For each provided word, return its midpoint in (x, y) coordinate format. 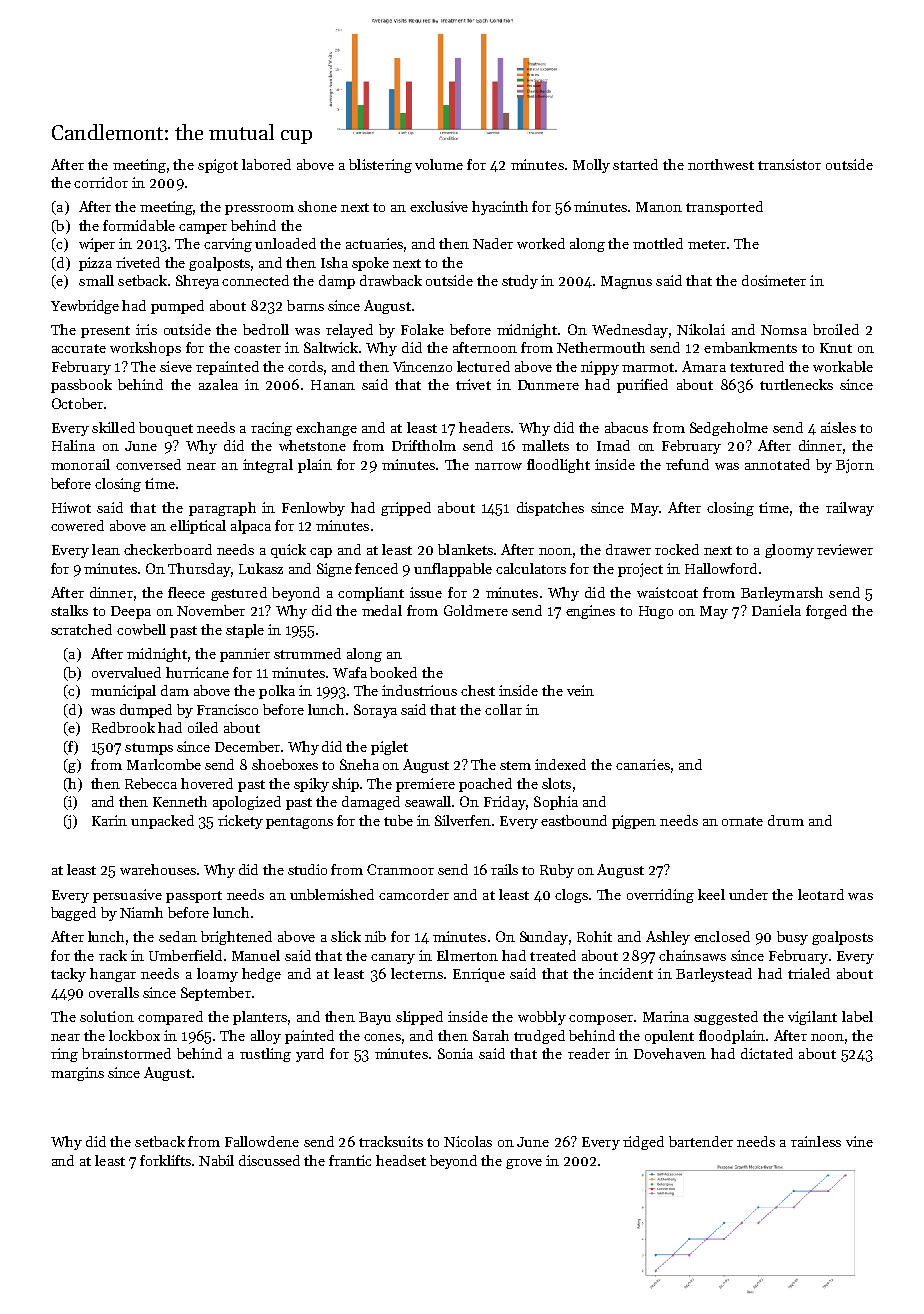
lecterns (417, 973)
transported (724, 208)
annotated (777, 464)
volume (439, 164)
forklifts (165, 1160)
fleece (186, 592)
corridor (101, 182)
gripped (406, 509)
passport (194, 897)
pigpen (634, 822)
